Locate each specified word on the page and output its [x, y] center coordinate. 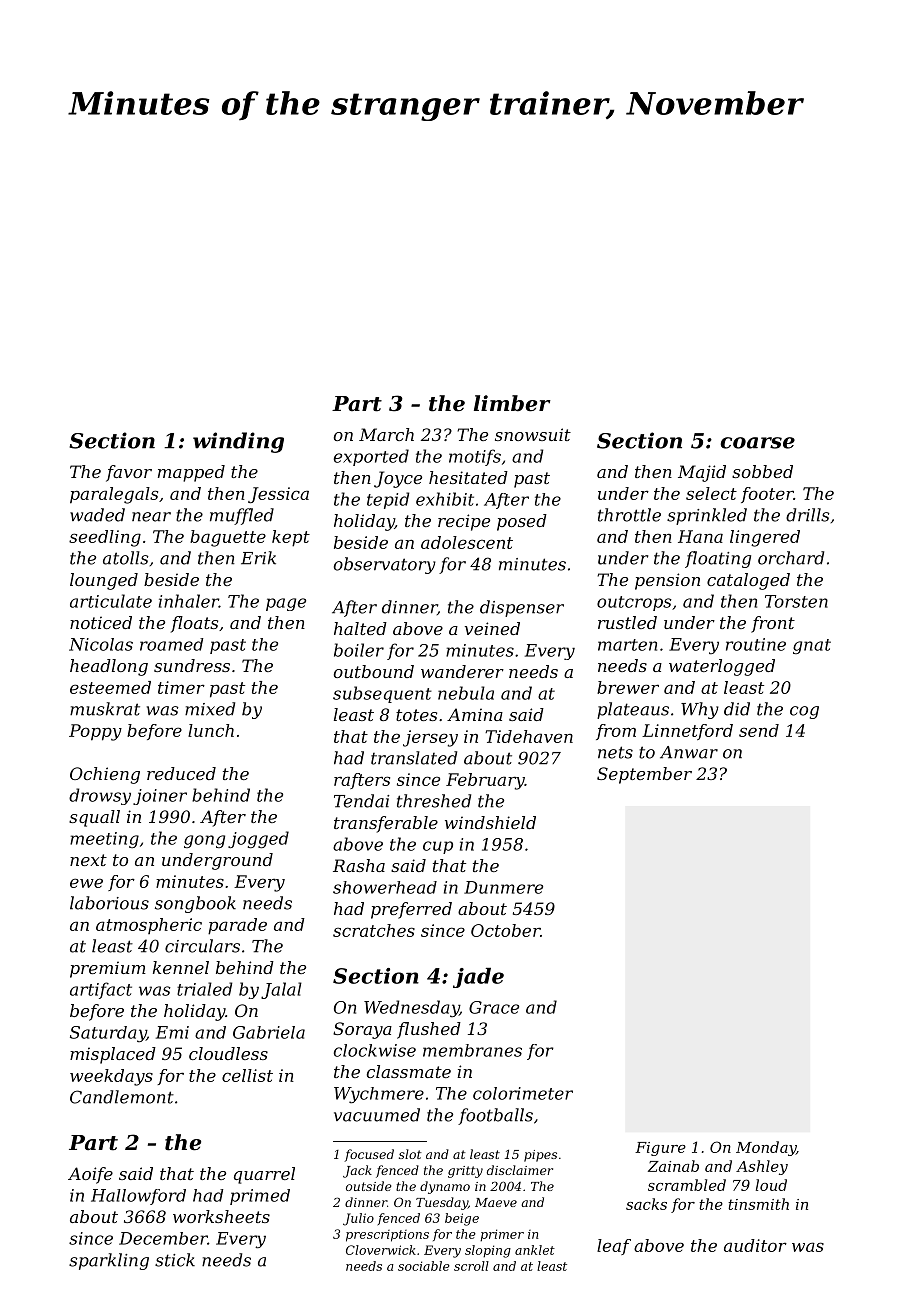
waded [97, 515]
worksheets [221, 1216]
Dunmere [503, 887]
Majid [702, 473]
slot [410, 1154]
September [644, 775]
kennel [181, 967]
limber [512, 403]
